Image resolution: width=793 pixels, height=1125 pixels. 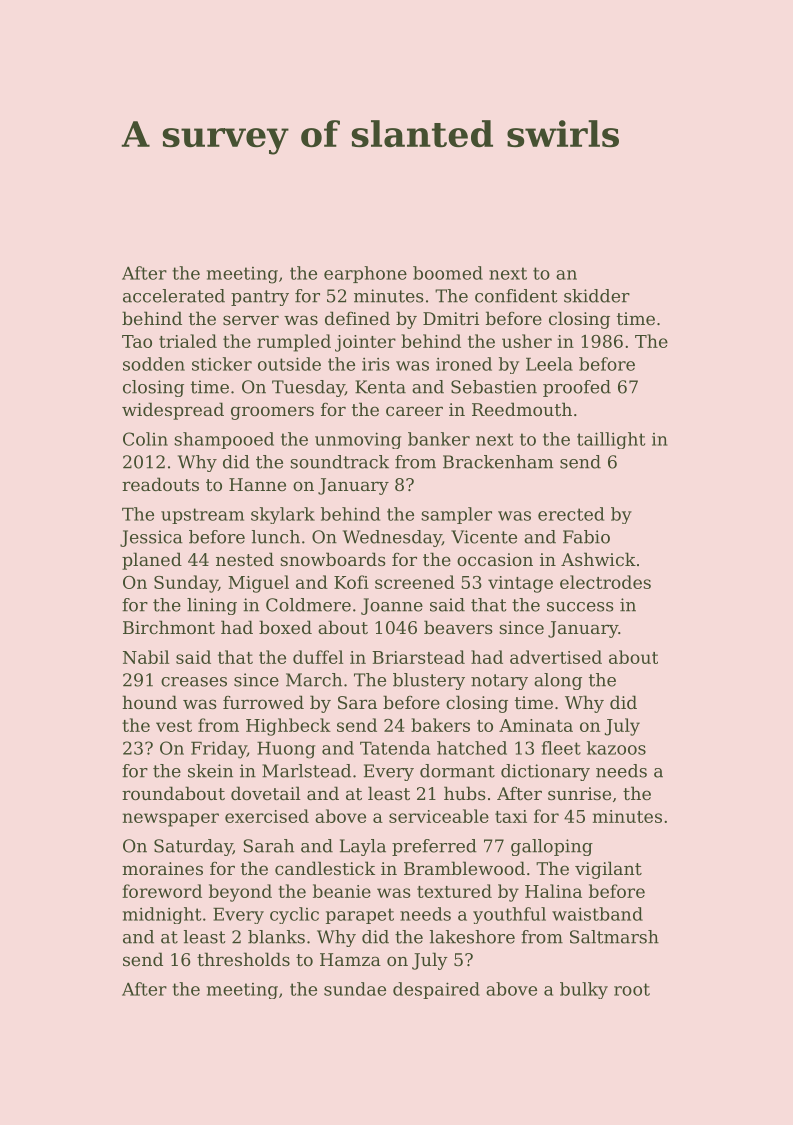 I want to click on sundae, so click(x=355, y=989).
